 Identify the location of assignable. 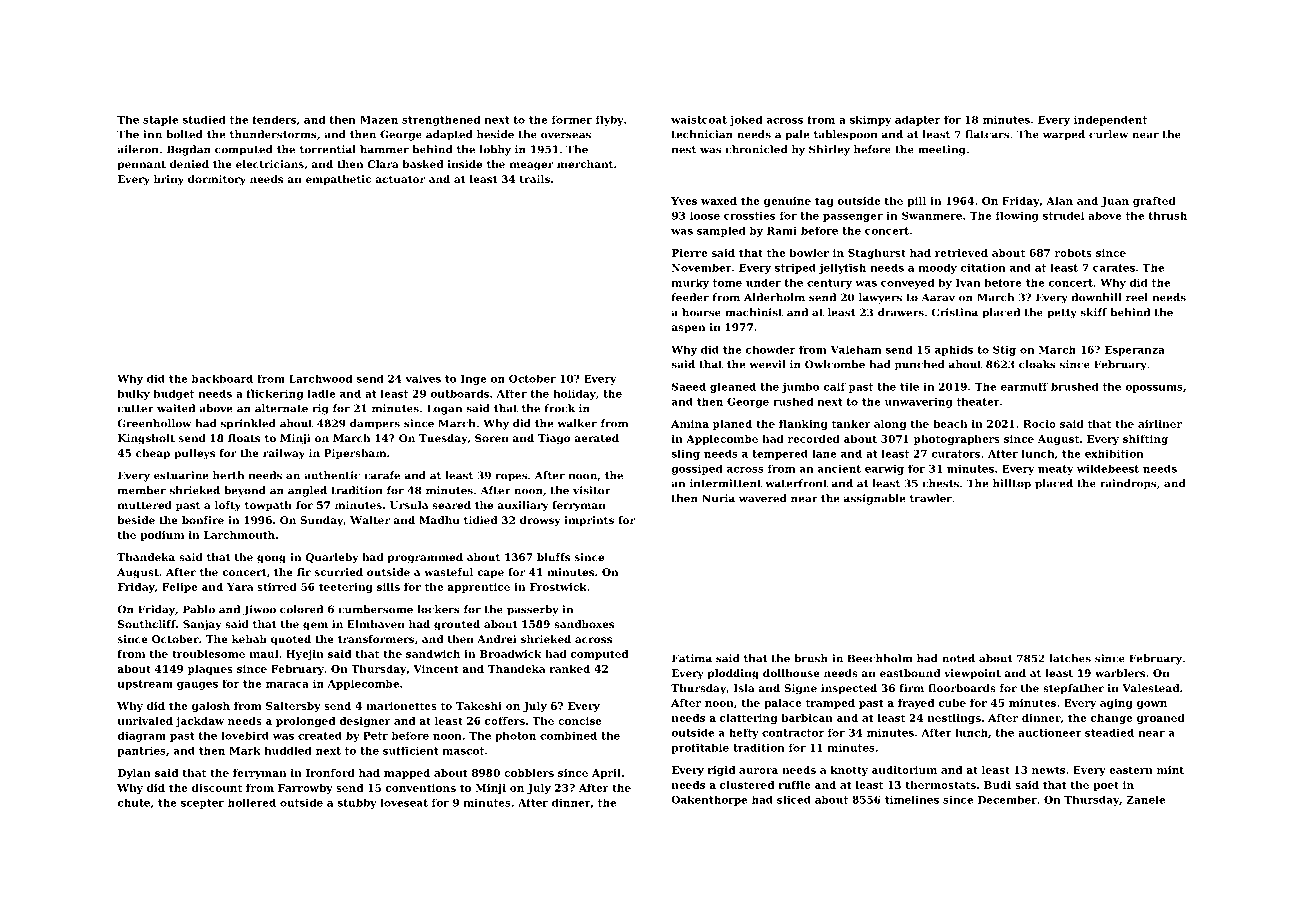
(875, 499).
